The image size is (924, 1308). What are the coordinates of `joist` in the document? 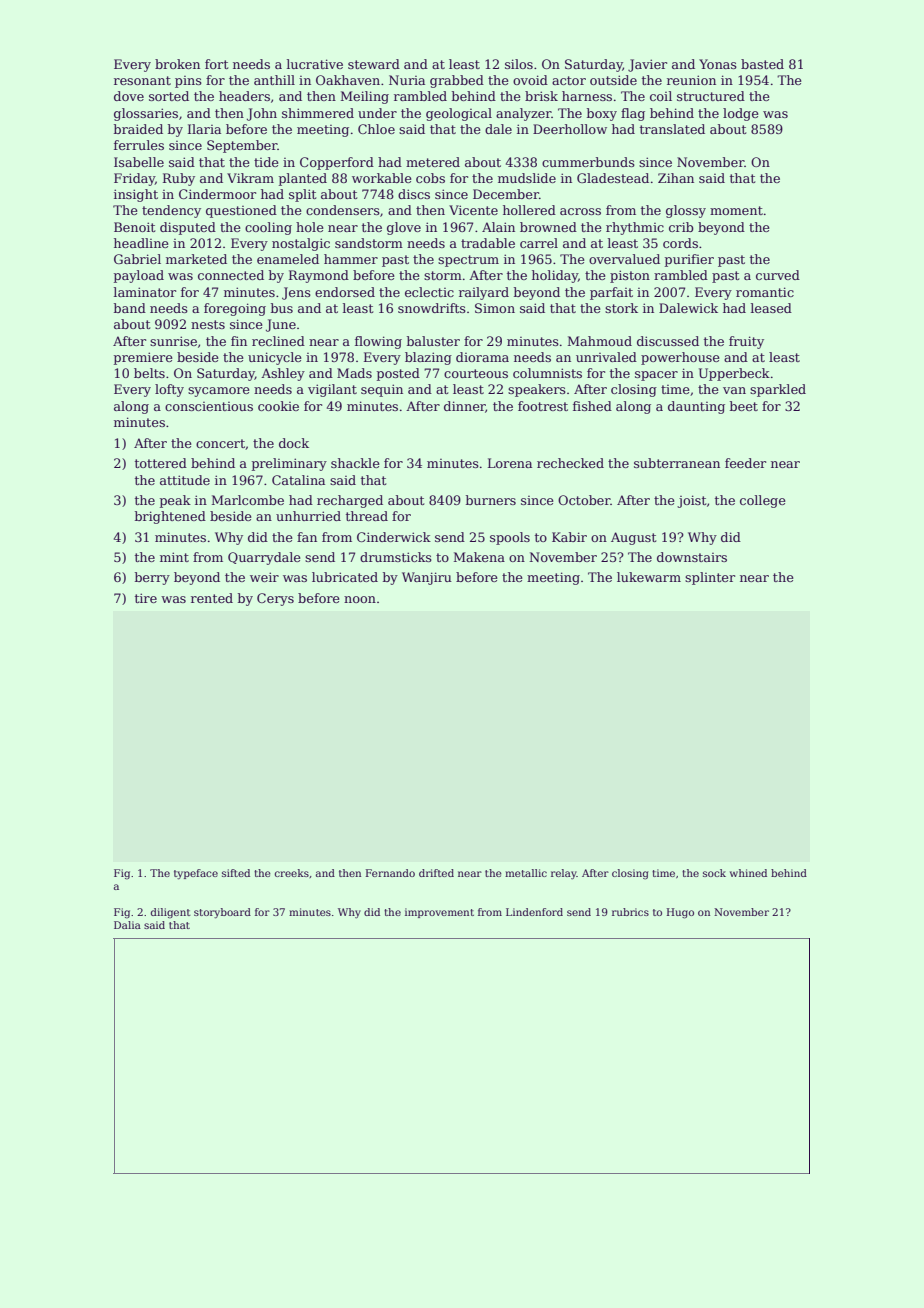 It's located at (691, 501).
